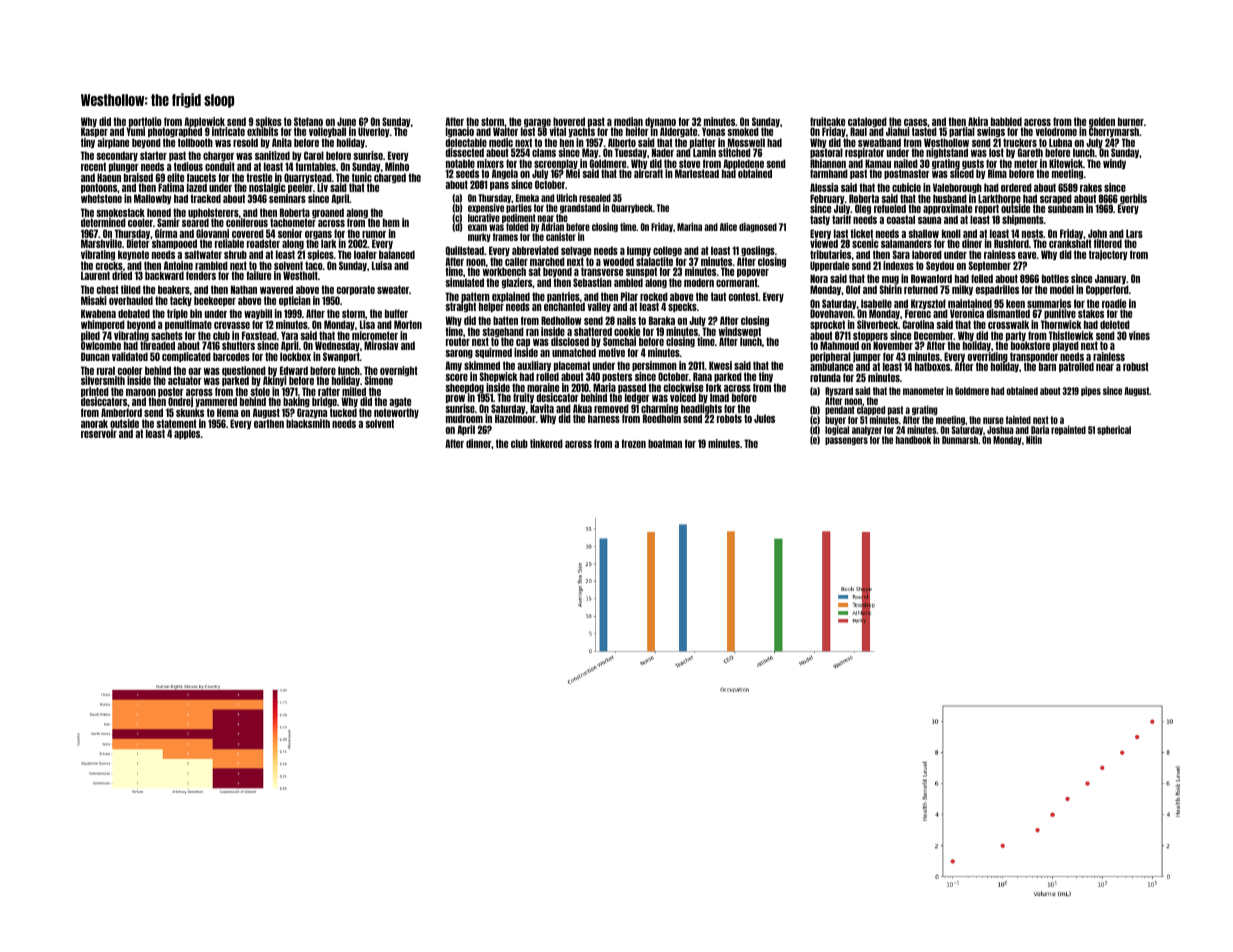 The image size is (1233, 952). Describe the element at coordinates (145, 122) in the document. I see `portfolio` at that location.
